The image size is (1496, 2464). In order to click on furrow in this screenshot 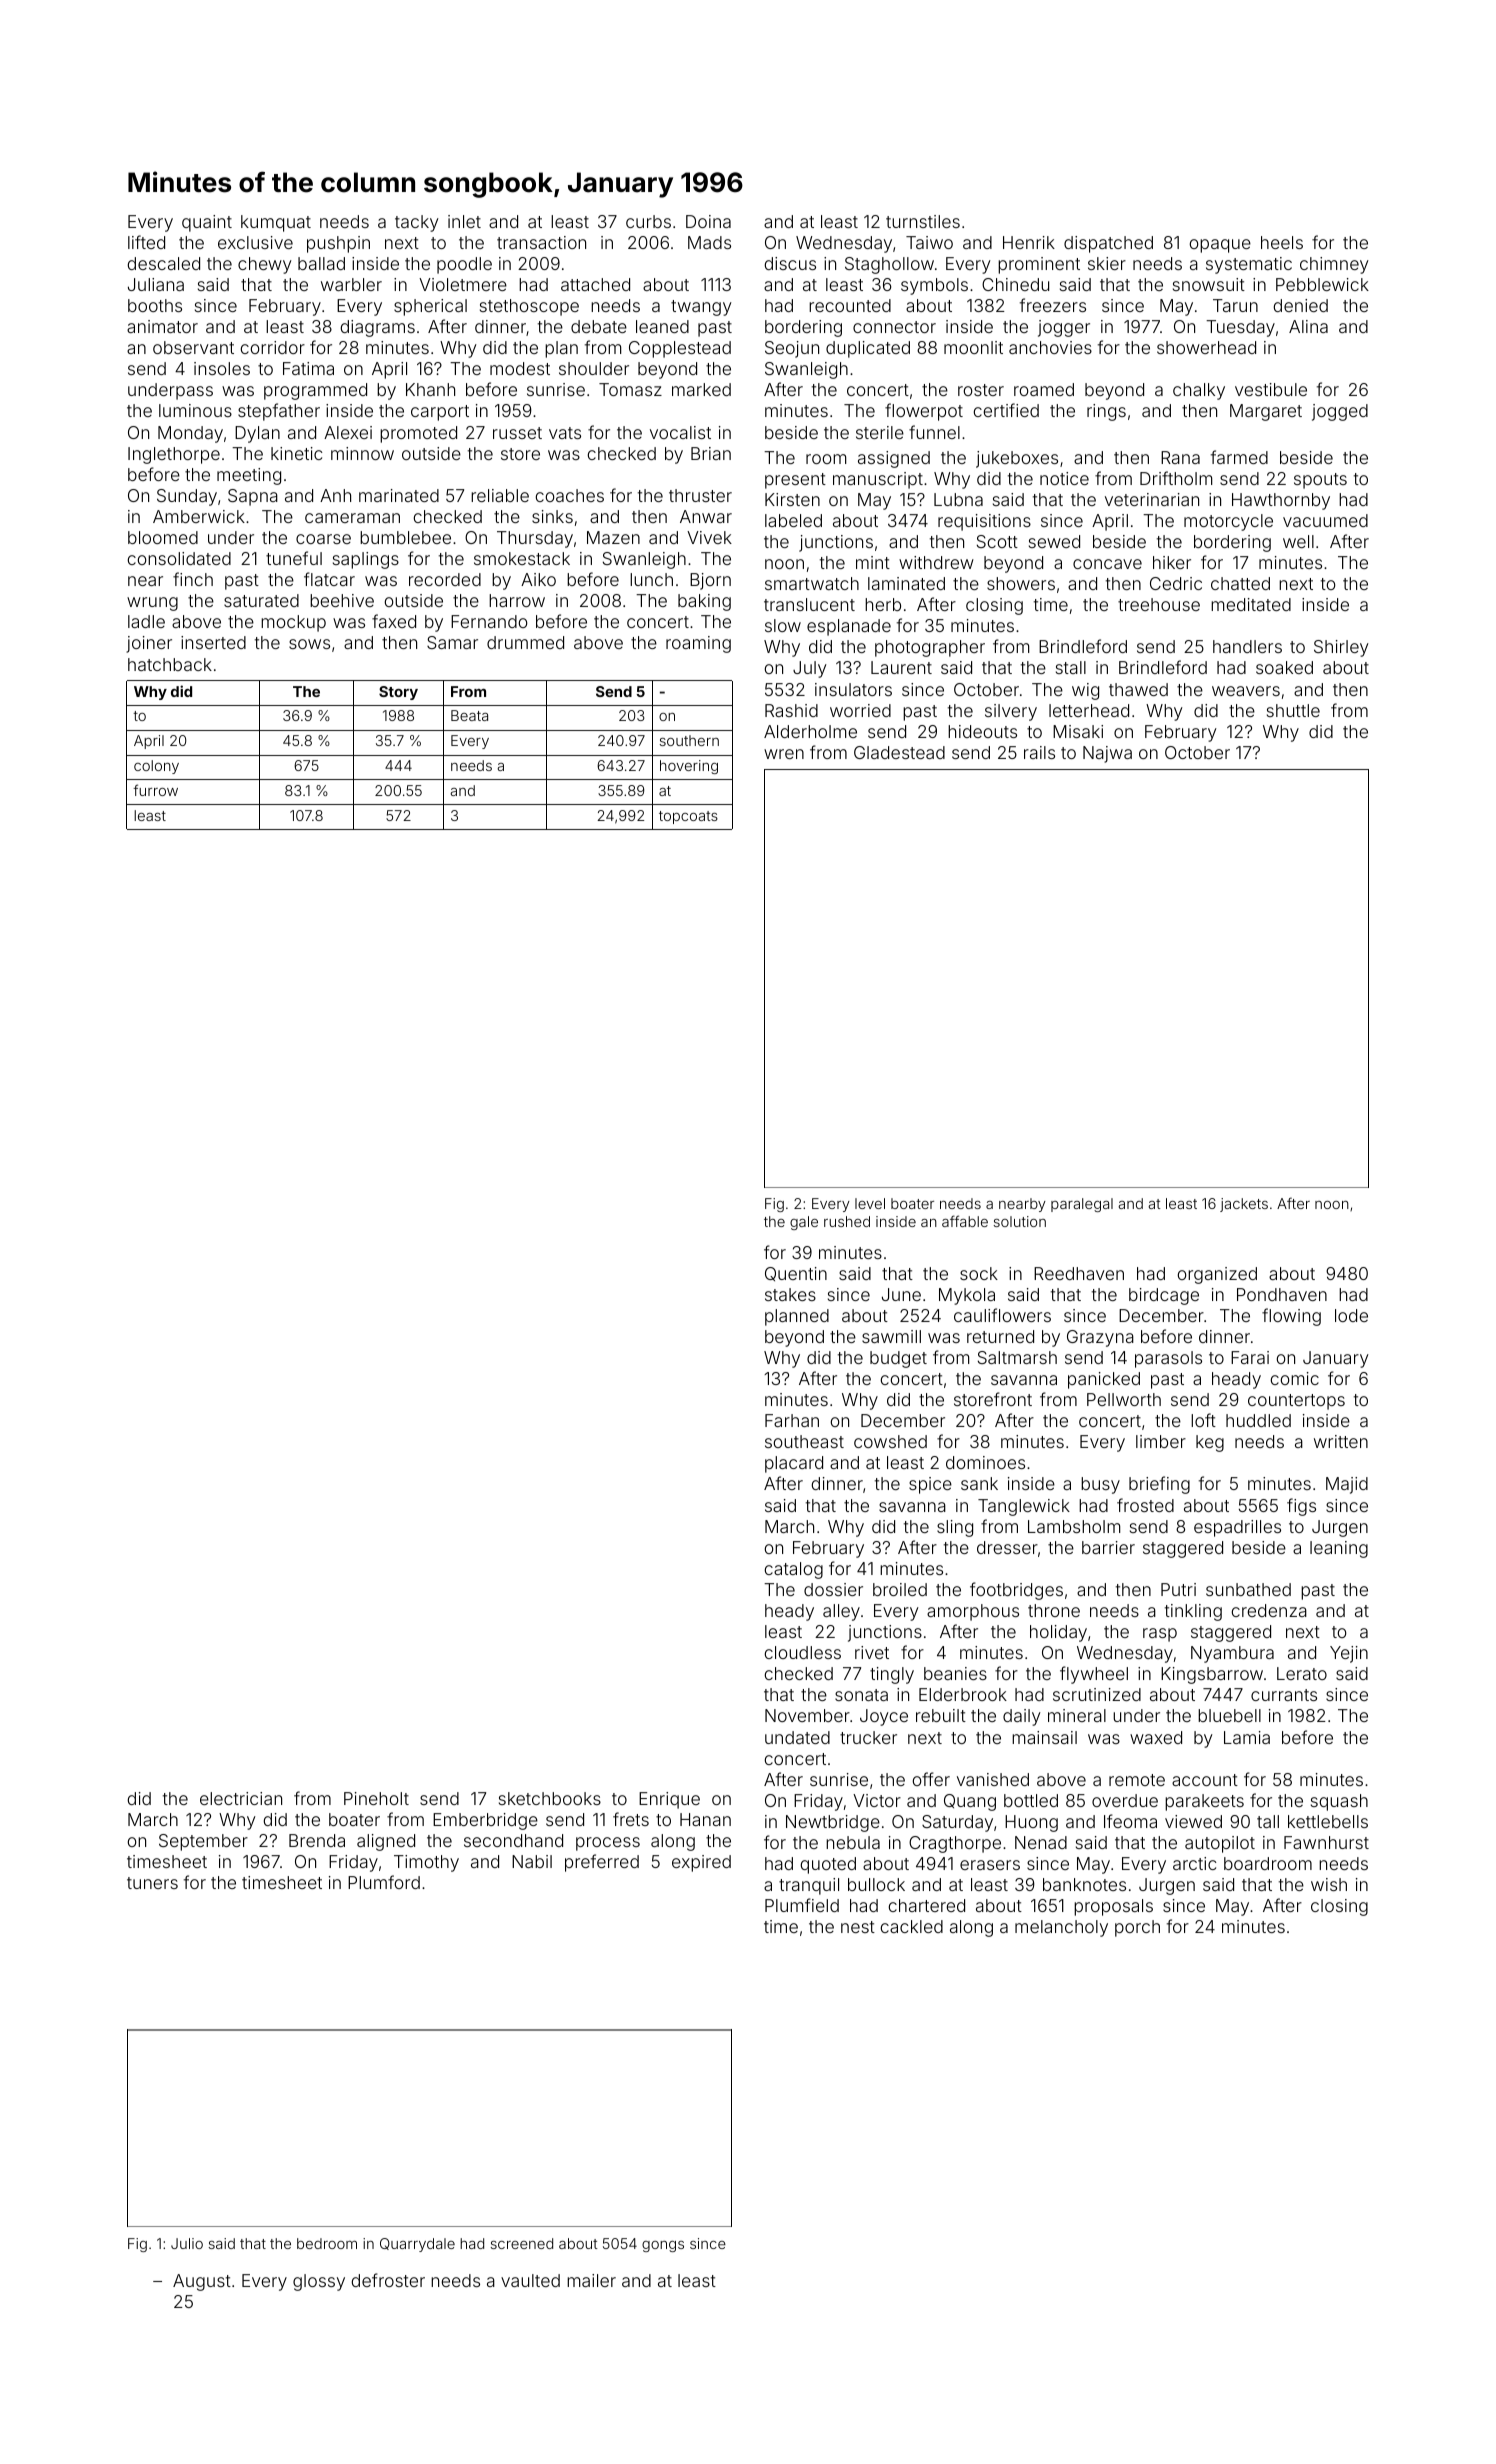, I will do `click(155, 790)`.
